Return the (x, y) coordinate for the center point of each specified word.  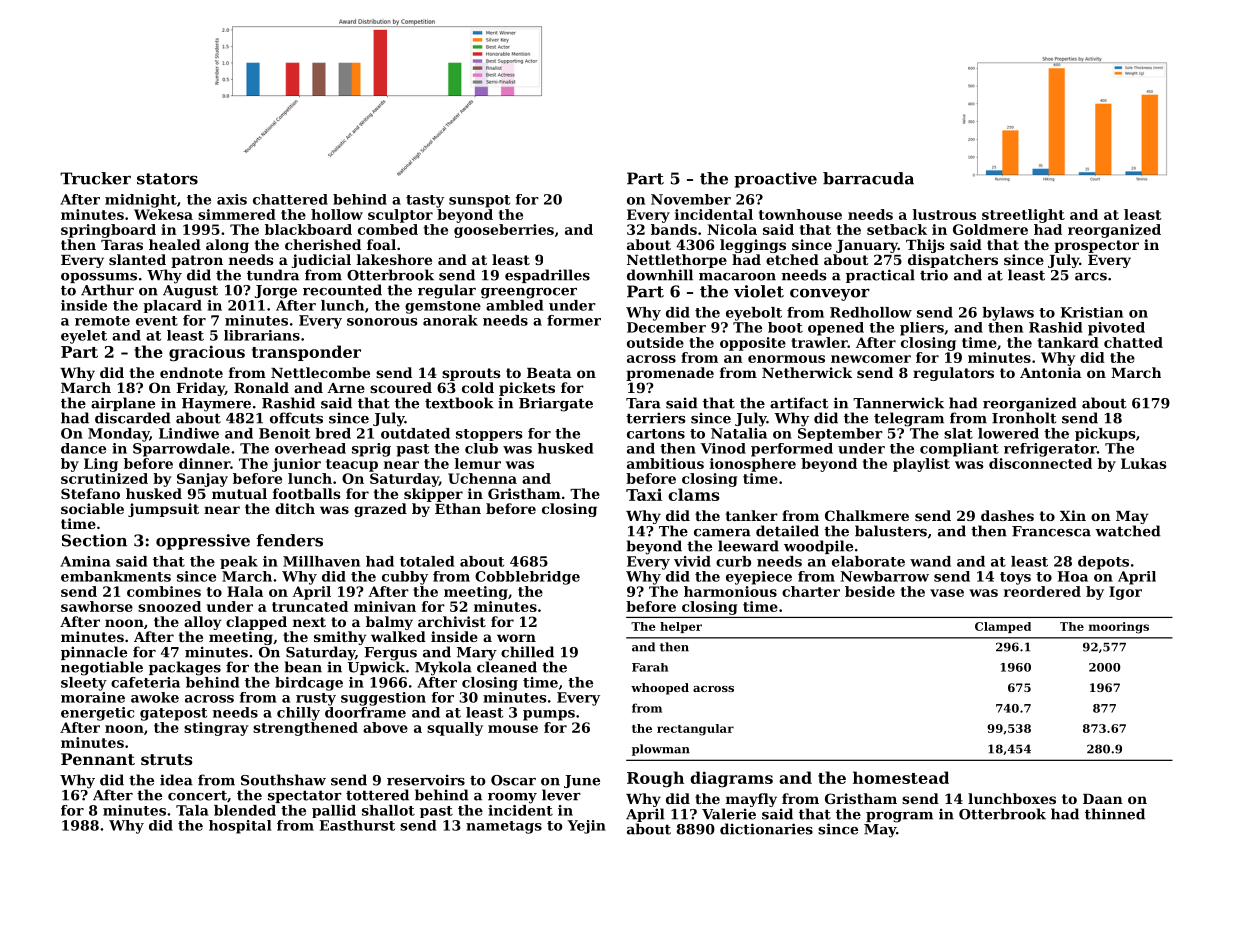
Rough (655, 779)
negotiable (102, 668)
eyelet (84, 337)
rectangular (695, 730)
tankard (1068, 342)
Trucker (95, 178)
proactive (775, 180)
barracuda (868, 178)
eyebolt (754, 314)
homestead (901, 777)
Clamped (1003, 627)
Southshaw (283, 780)
